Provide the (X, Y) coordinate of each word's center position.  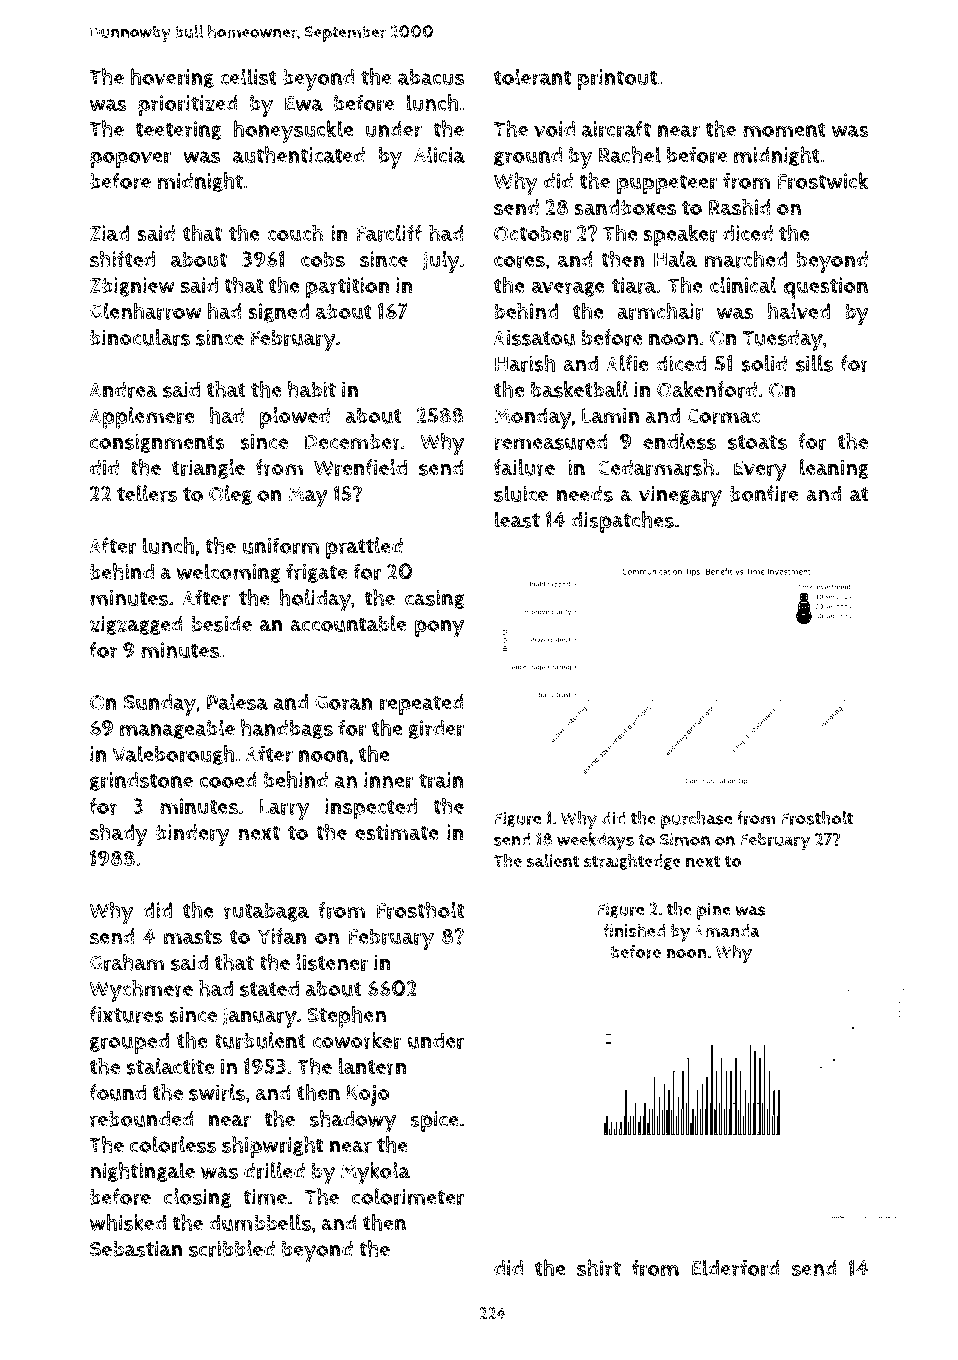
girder (436, 730)
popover (130, 159)
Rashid (740, 206)
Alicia (439, 154)
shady (119, 834)
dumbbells (260, 1222)
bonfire (764, 493)
